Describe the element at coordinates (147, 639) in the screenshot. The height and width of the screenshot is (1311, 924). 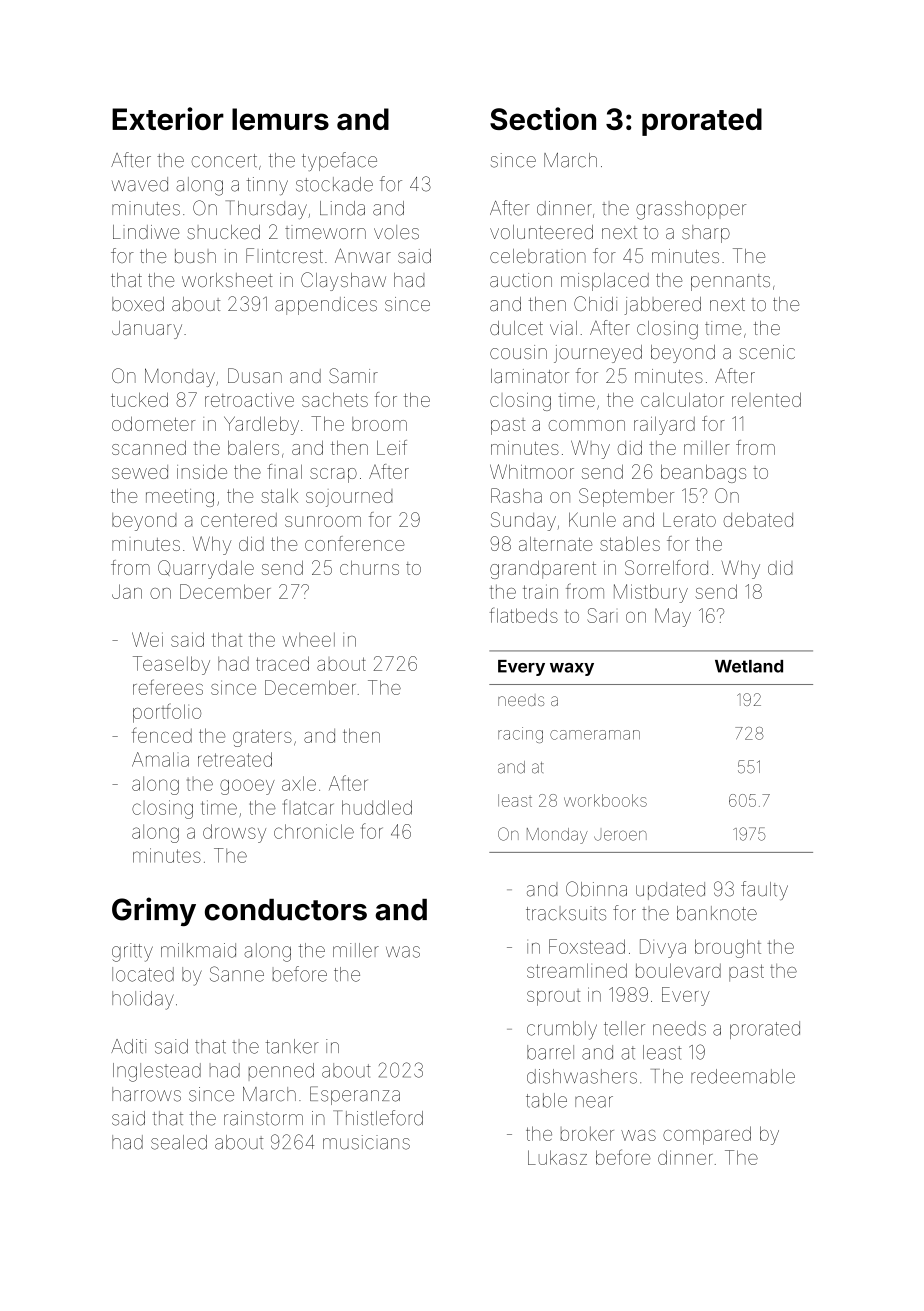
I see `Wei` at that location.
